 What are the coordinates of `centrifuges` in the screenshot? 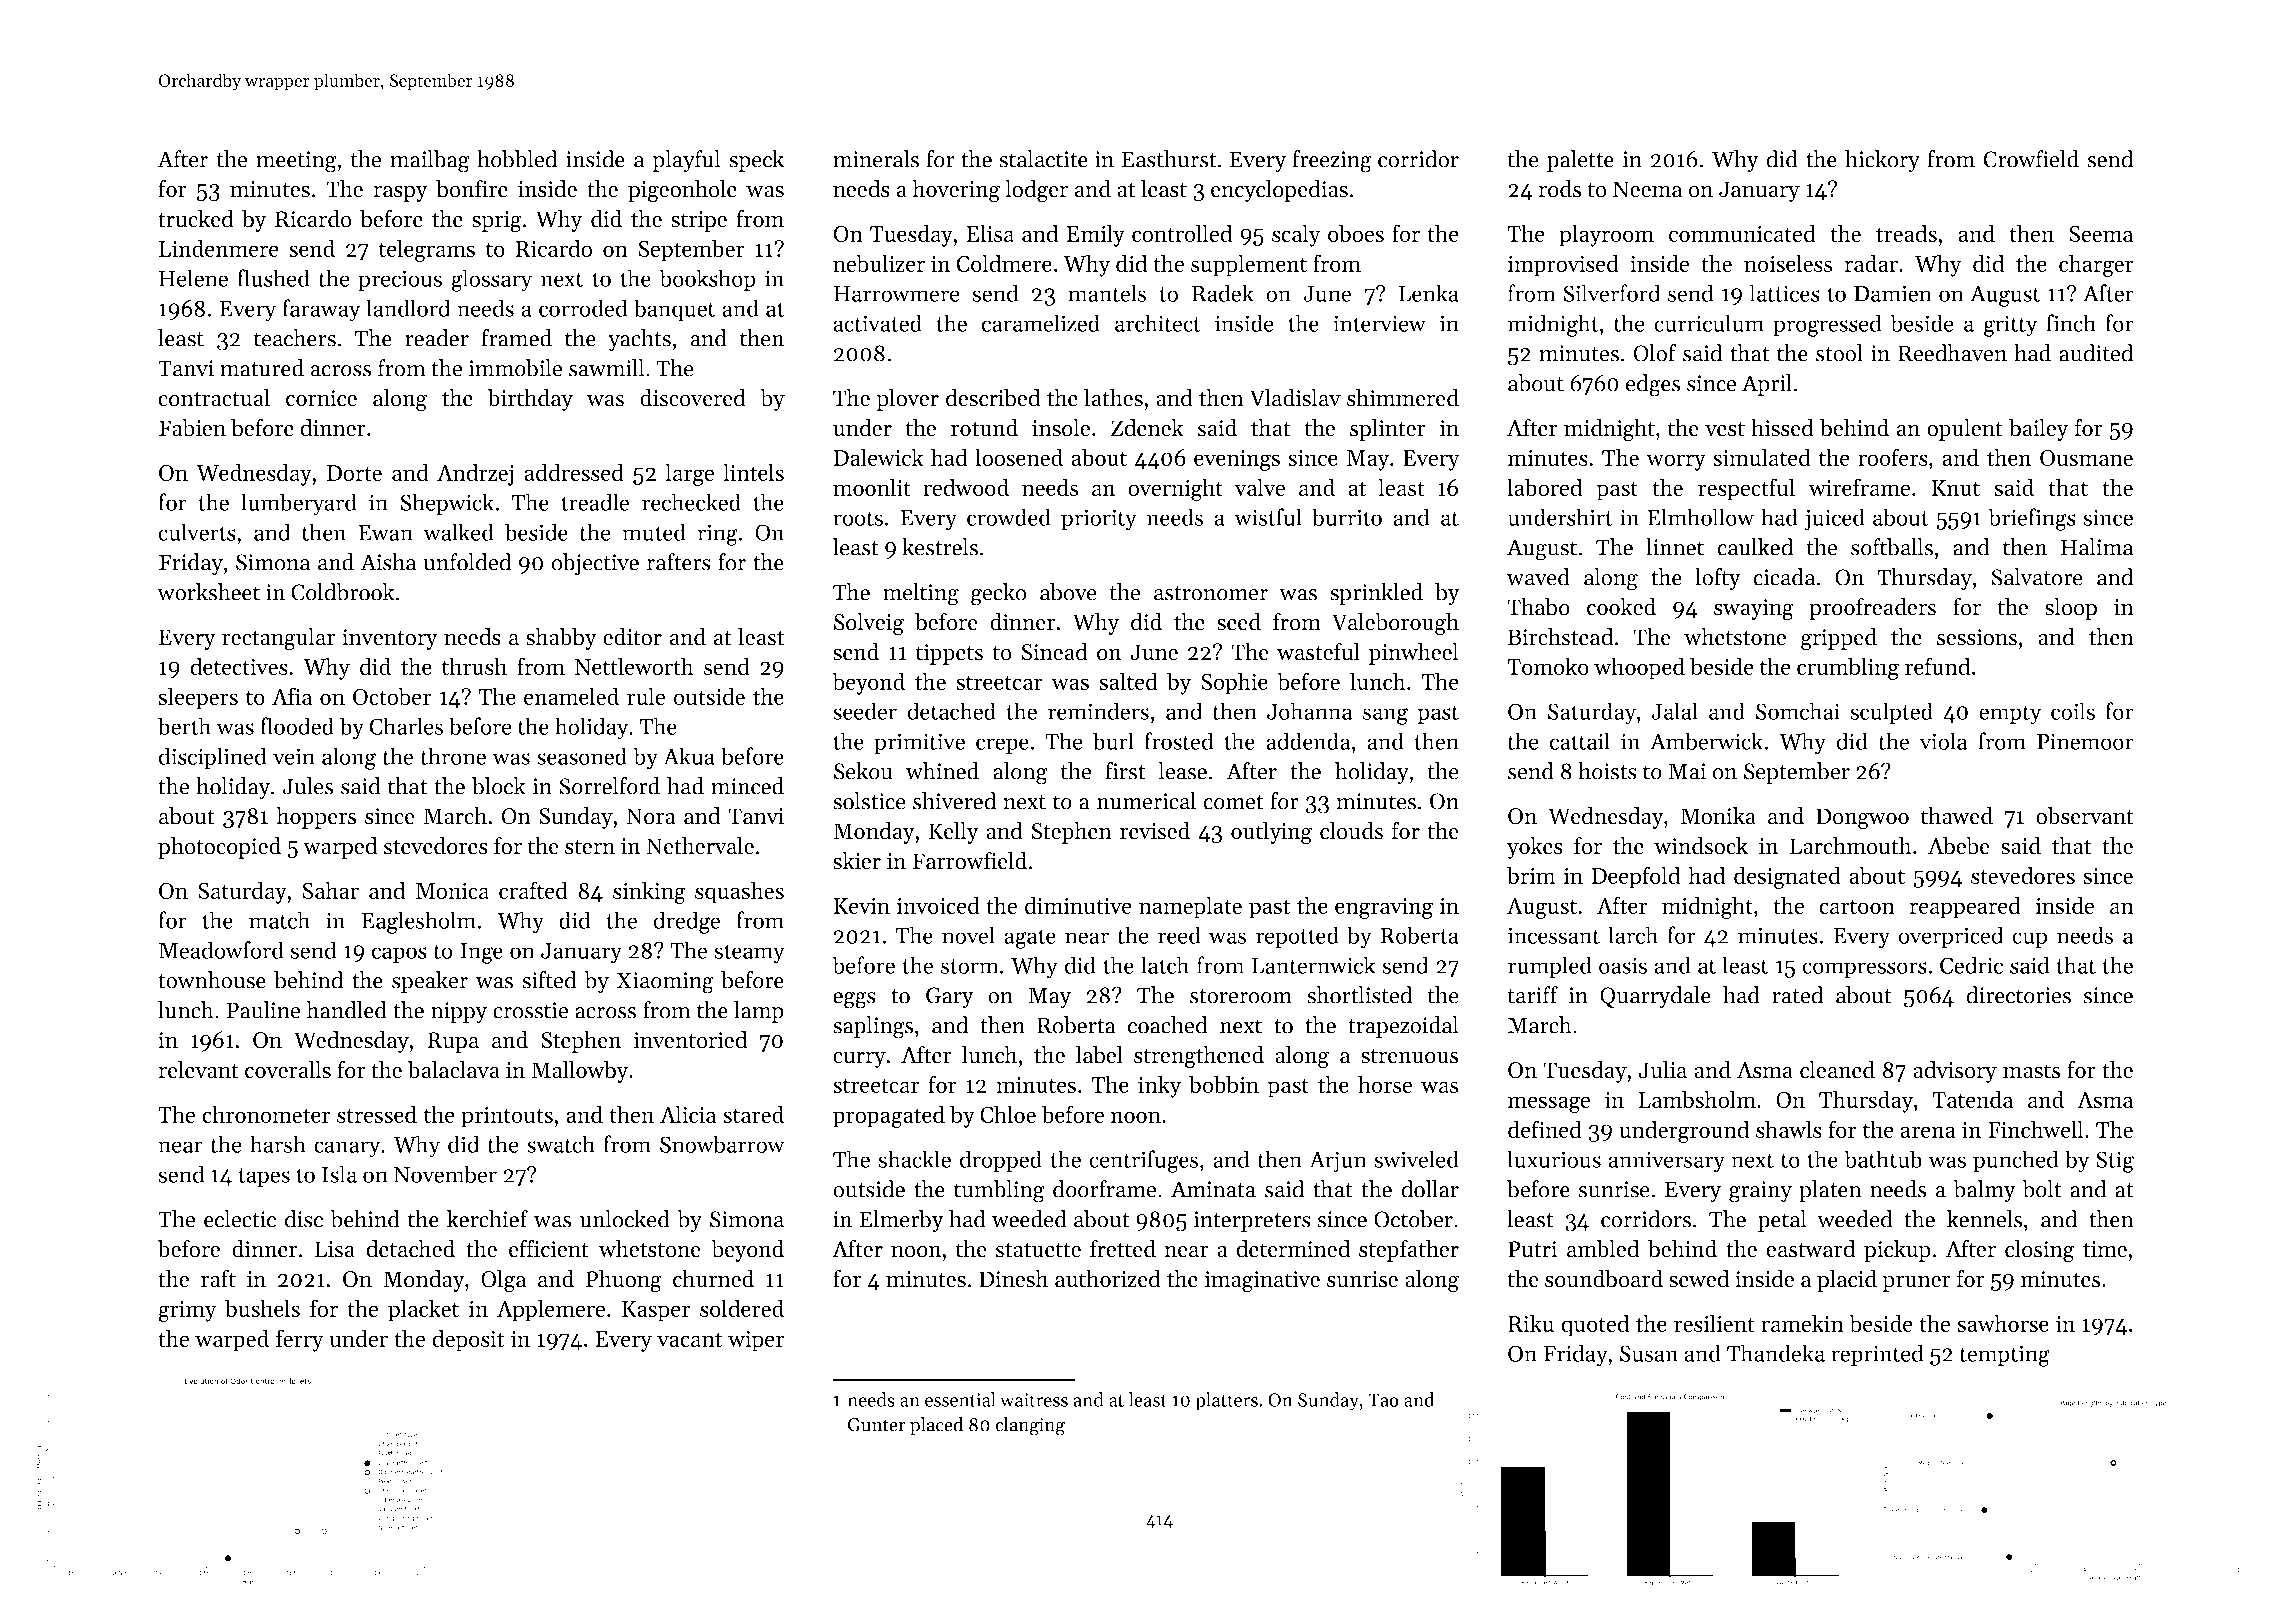 It's located at (1144, 1161).
